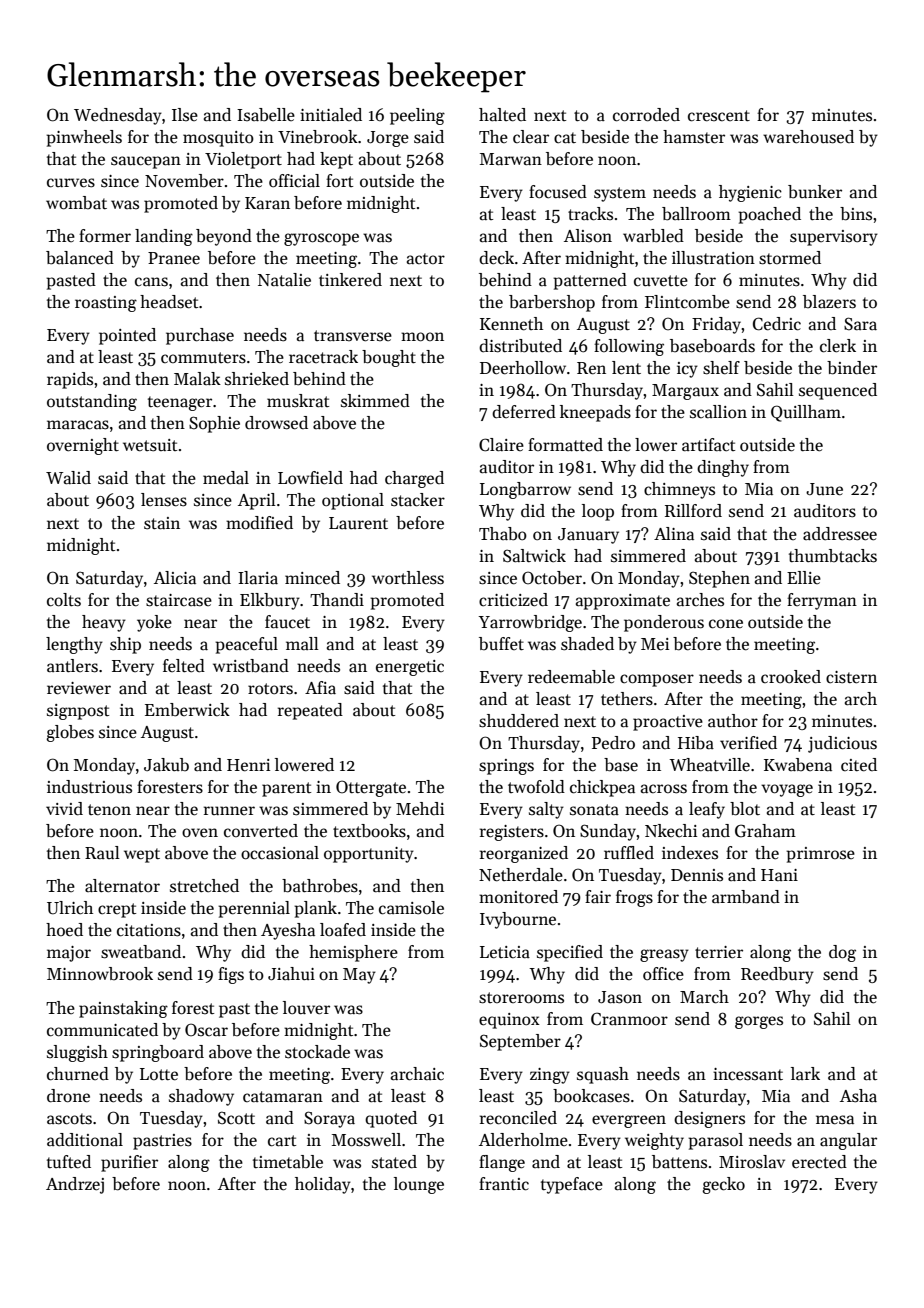 The image size is (924, 1308). What do you see at coordinates (69, 1162) in the screenshot?
I see `tufted` at bounding box center [69, 1162].
